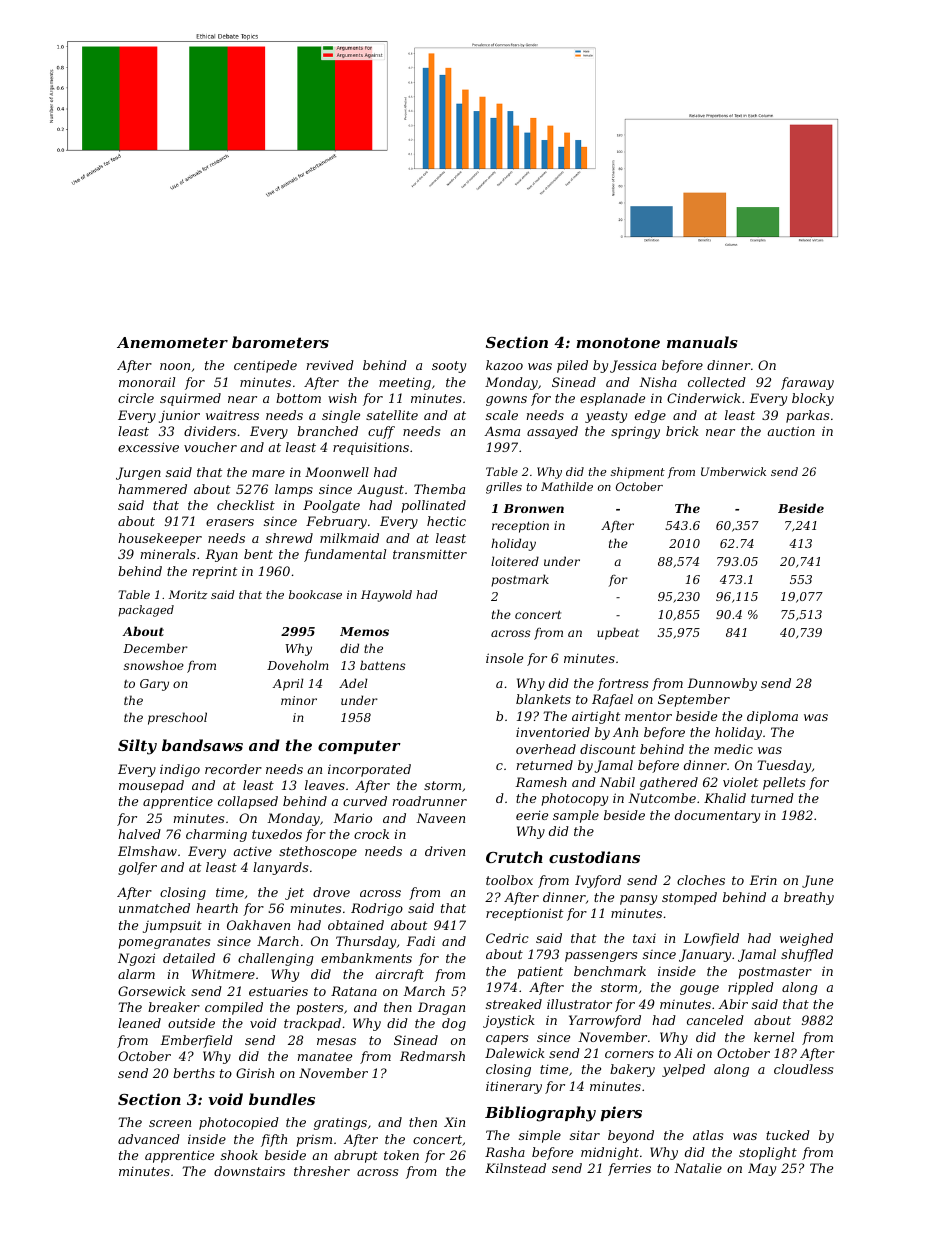  Describe the element at coordinates (147, 382) in the document. I see `monorail` at that location.
